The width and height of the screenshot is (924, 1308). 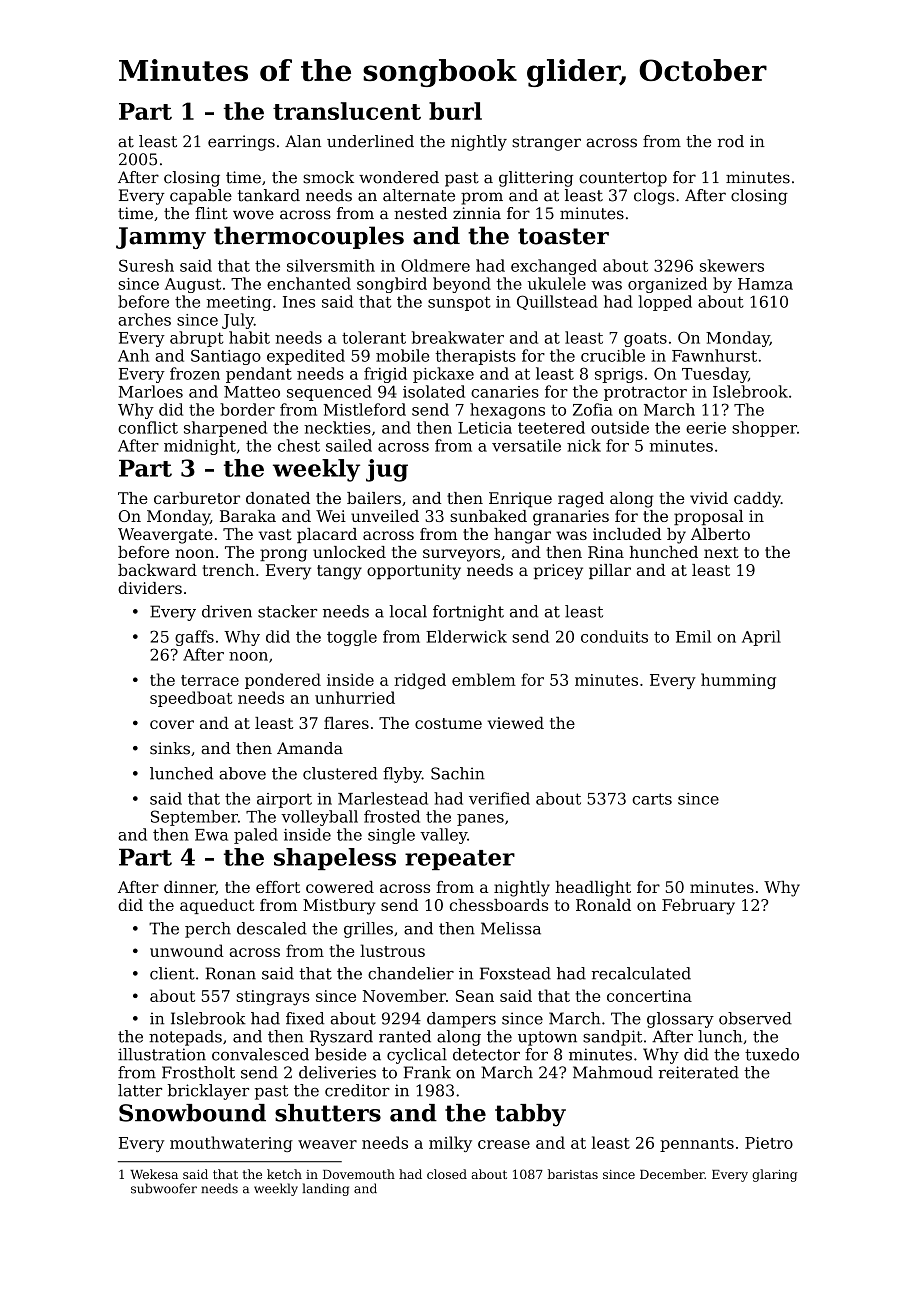 I want to click on paled, so click(x=256, y=836).
